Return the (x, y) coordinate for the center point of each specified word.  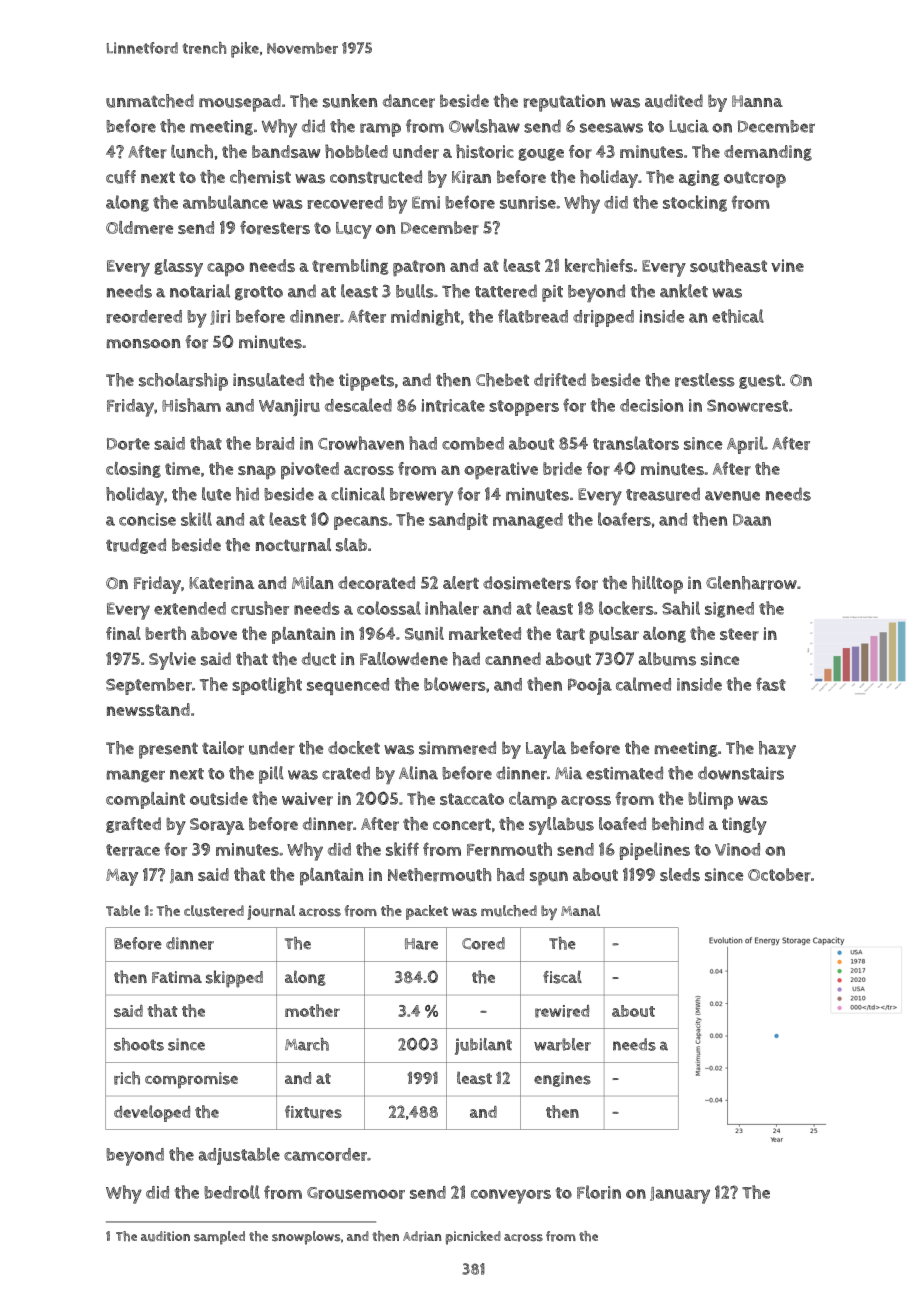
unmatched (150, 101)
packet (427, 912)
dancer (409, 101)
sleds (680, 874)
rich (127, 1078)
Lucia (689, 126)
